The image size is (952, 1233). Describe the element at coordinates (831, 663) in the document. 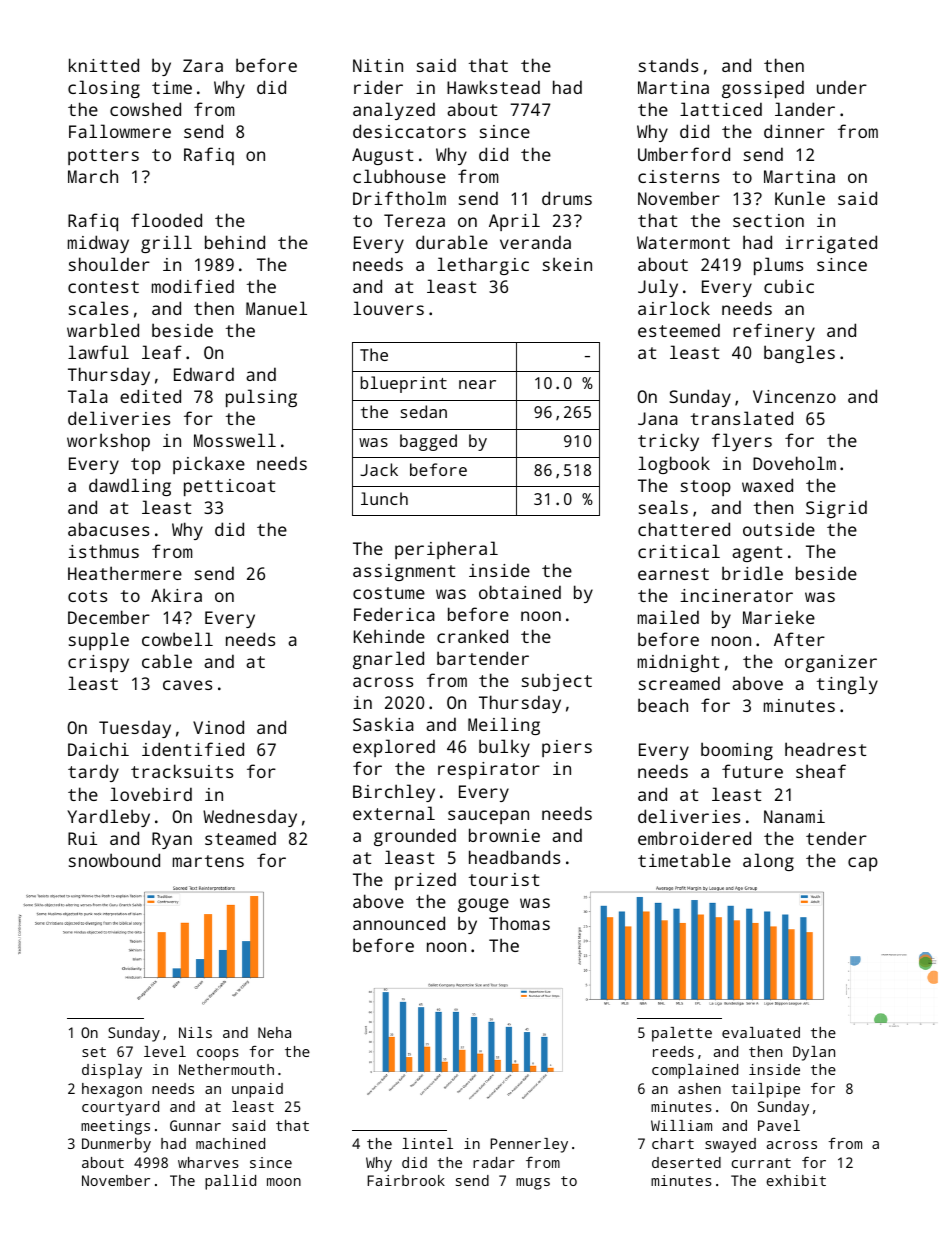

I see `organizer` at that location.
